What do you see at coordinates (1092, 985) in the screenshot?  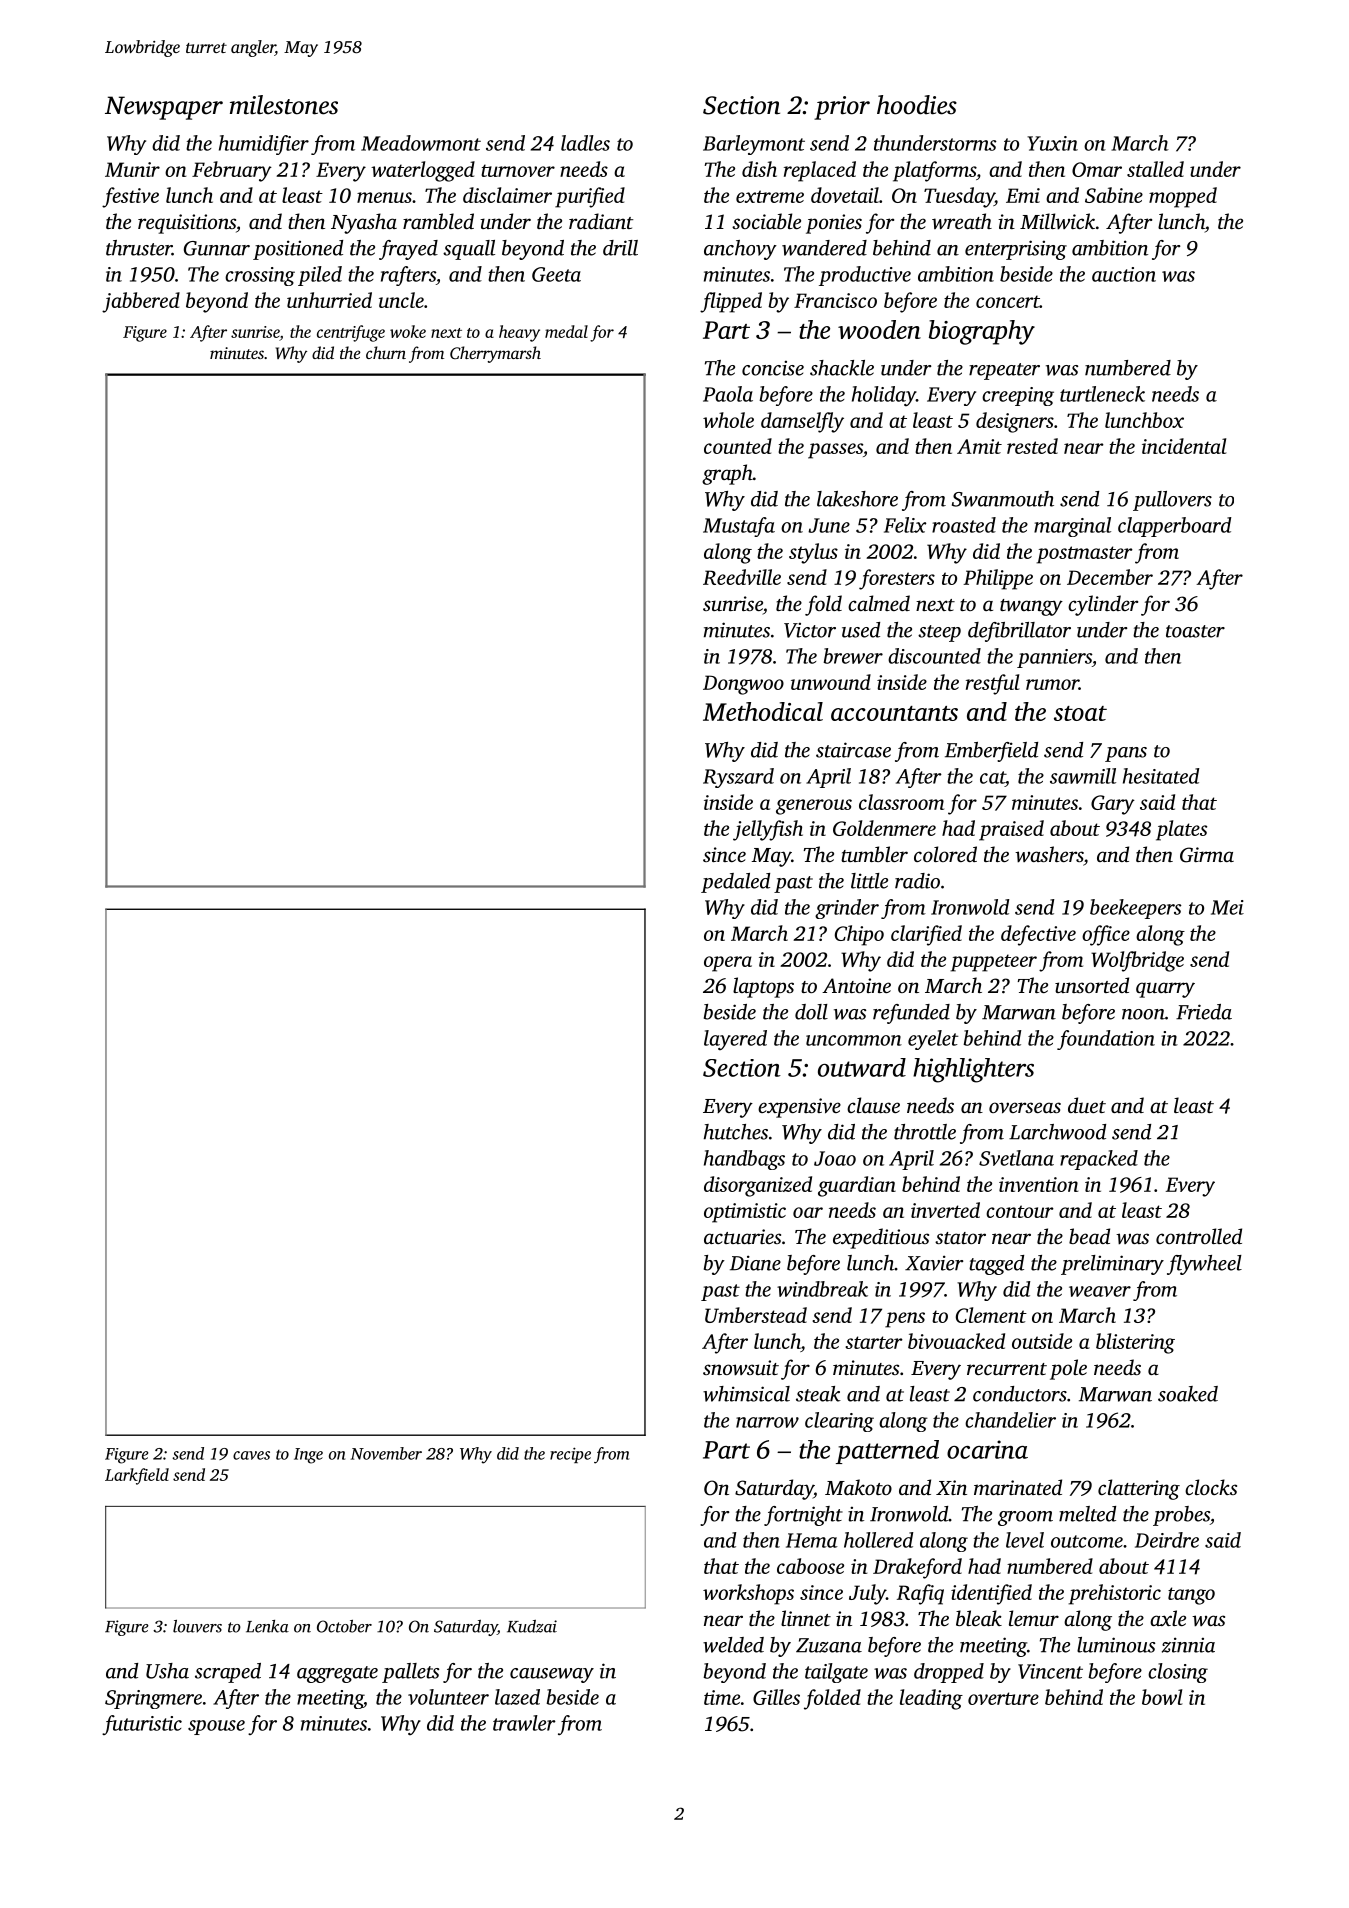 I see `unsorted` at bounding box center [1092, 985].
